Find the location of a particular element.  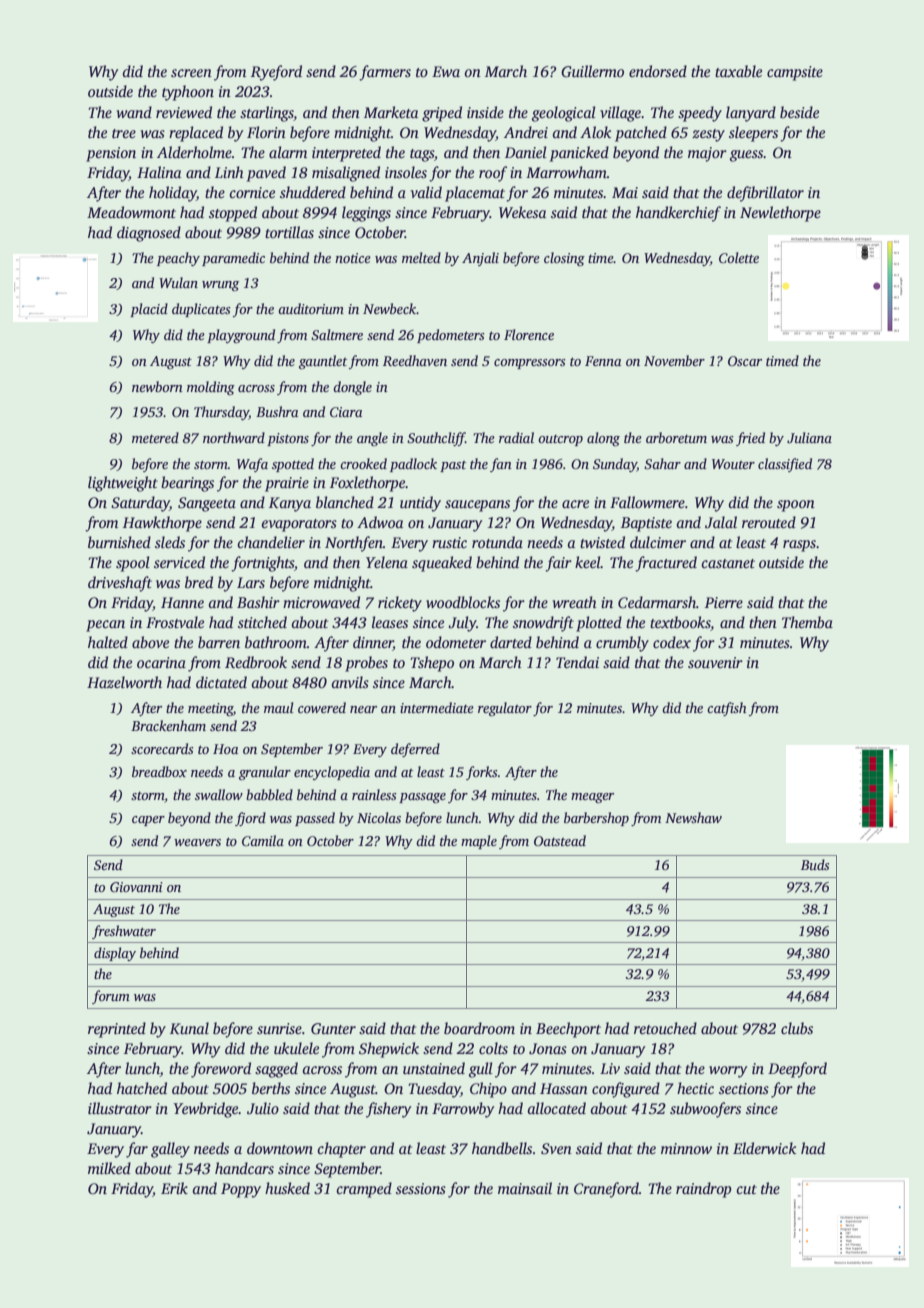

Chipo is located at coordinates (488, 1090).
